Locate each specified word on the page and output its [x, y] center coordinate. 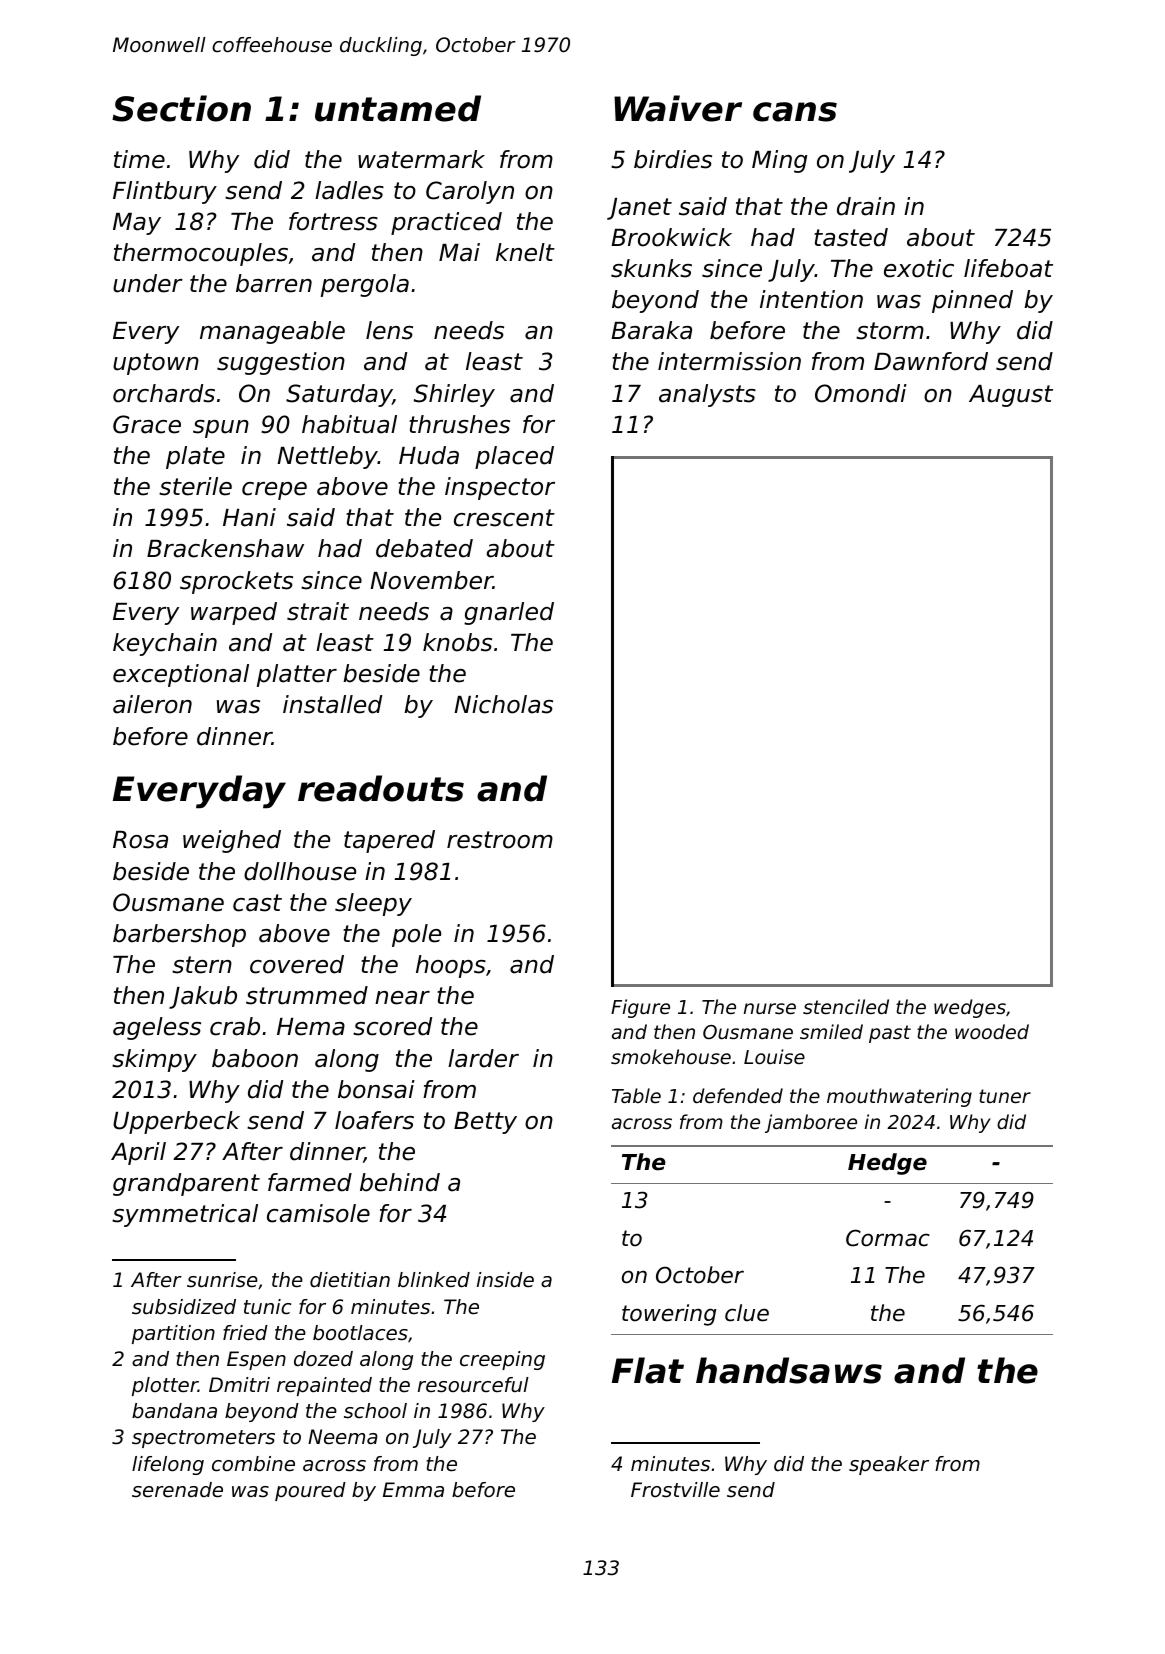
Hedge [887, 1164]
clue [747, 1313]
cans [795, 112]
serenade [177, 1490]
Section [181, 108]
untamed [398, 108]
